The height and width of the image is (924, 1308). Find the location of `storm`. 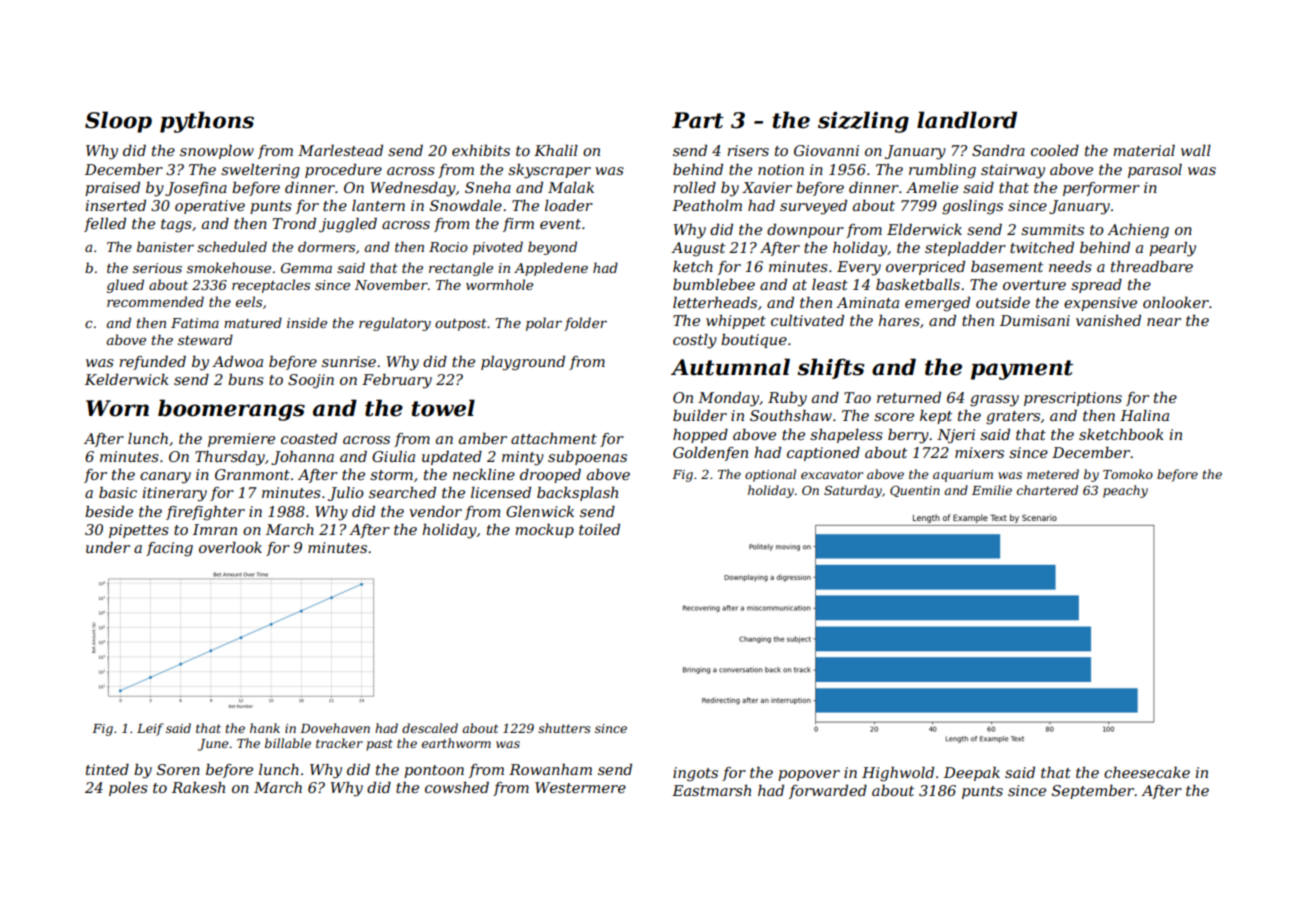

storm is located at coordinates (391, 475).
